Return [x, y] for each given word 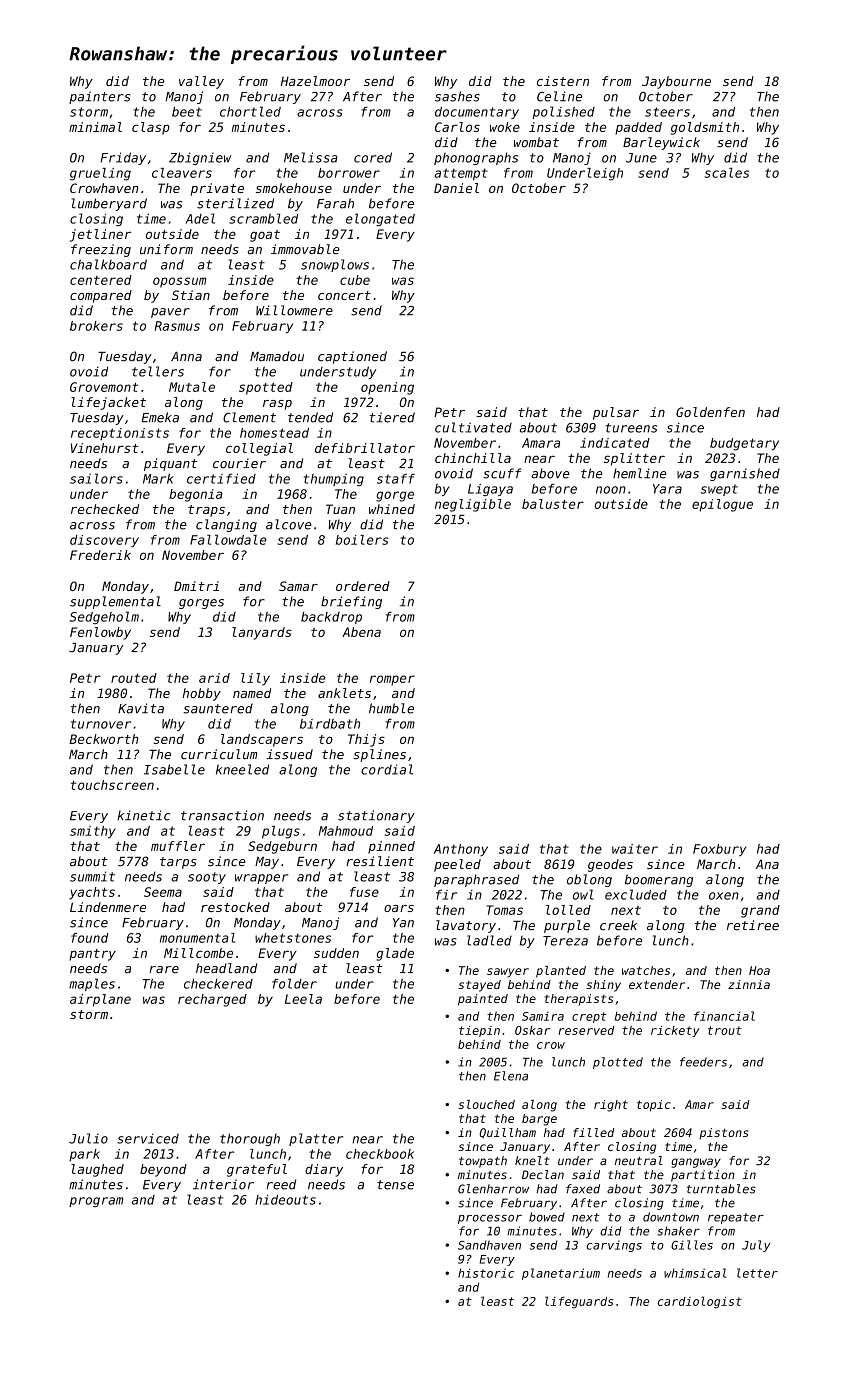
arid [214, 678]
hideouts [285, 1200]
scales [727, 173]
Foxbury [719, 850]
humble [391, 708]
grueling [100, 174]
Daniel [456, 188]
